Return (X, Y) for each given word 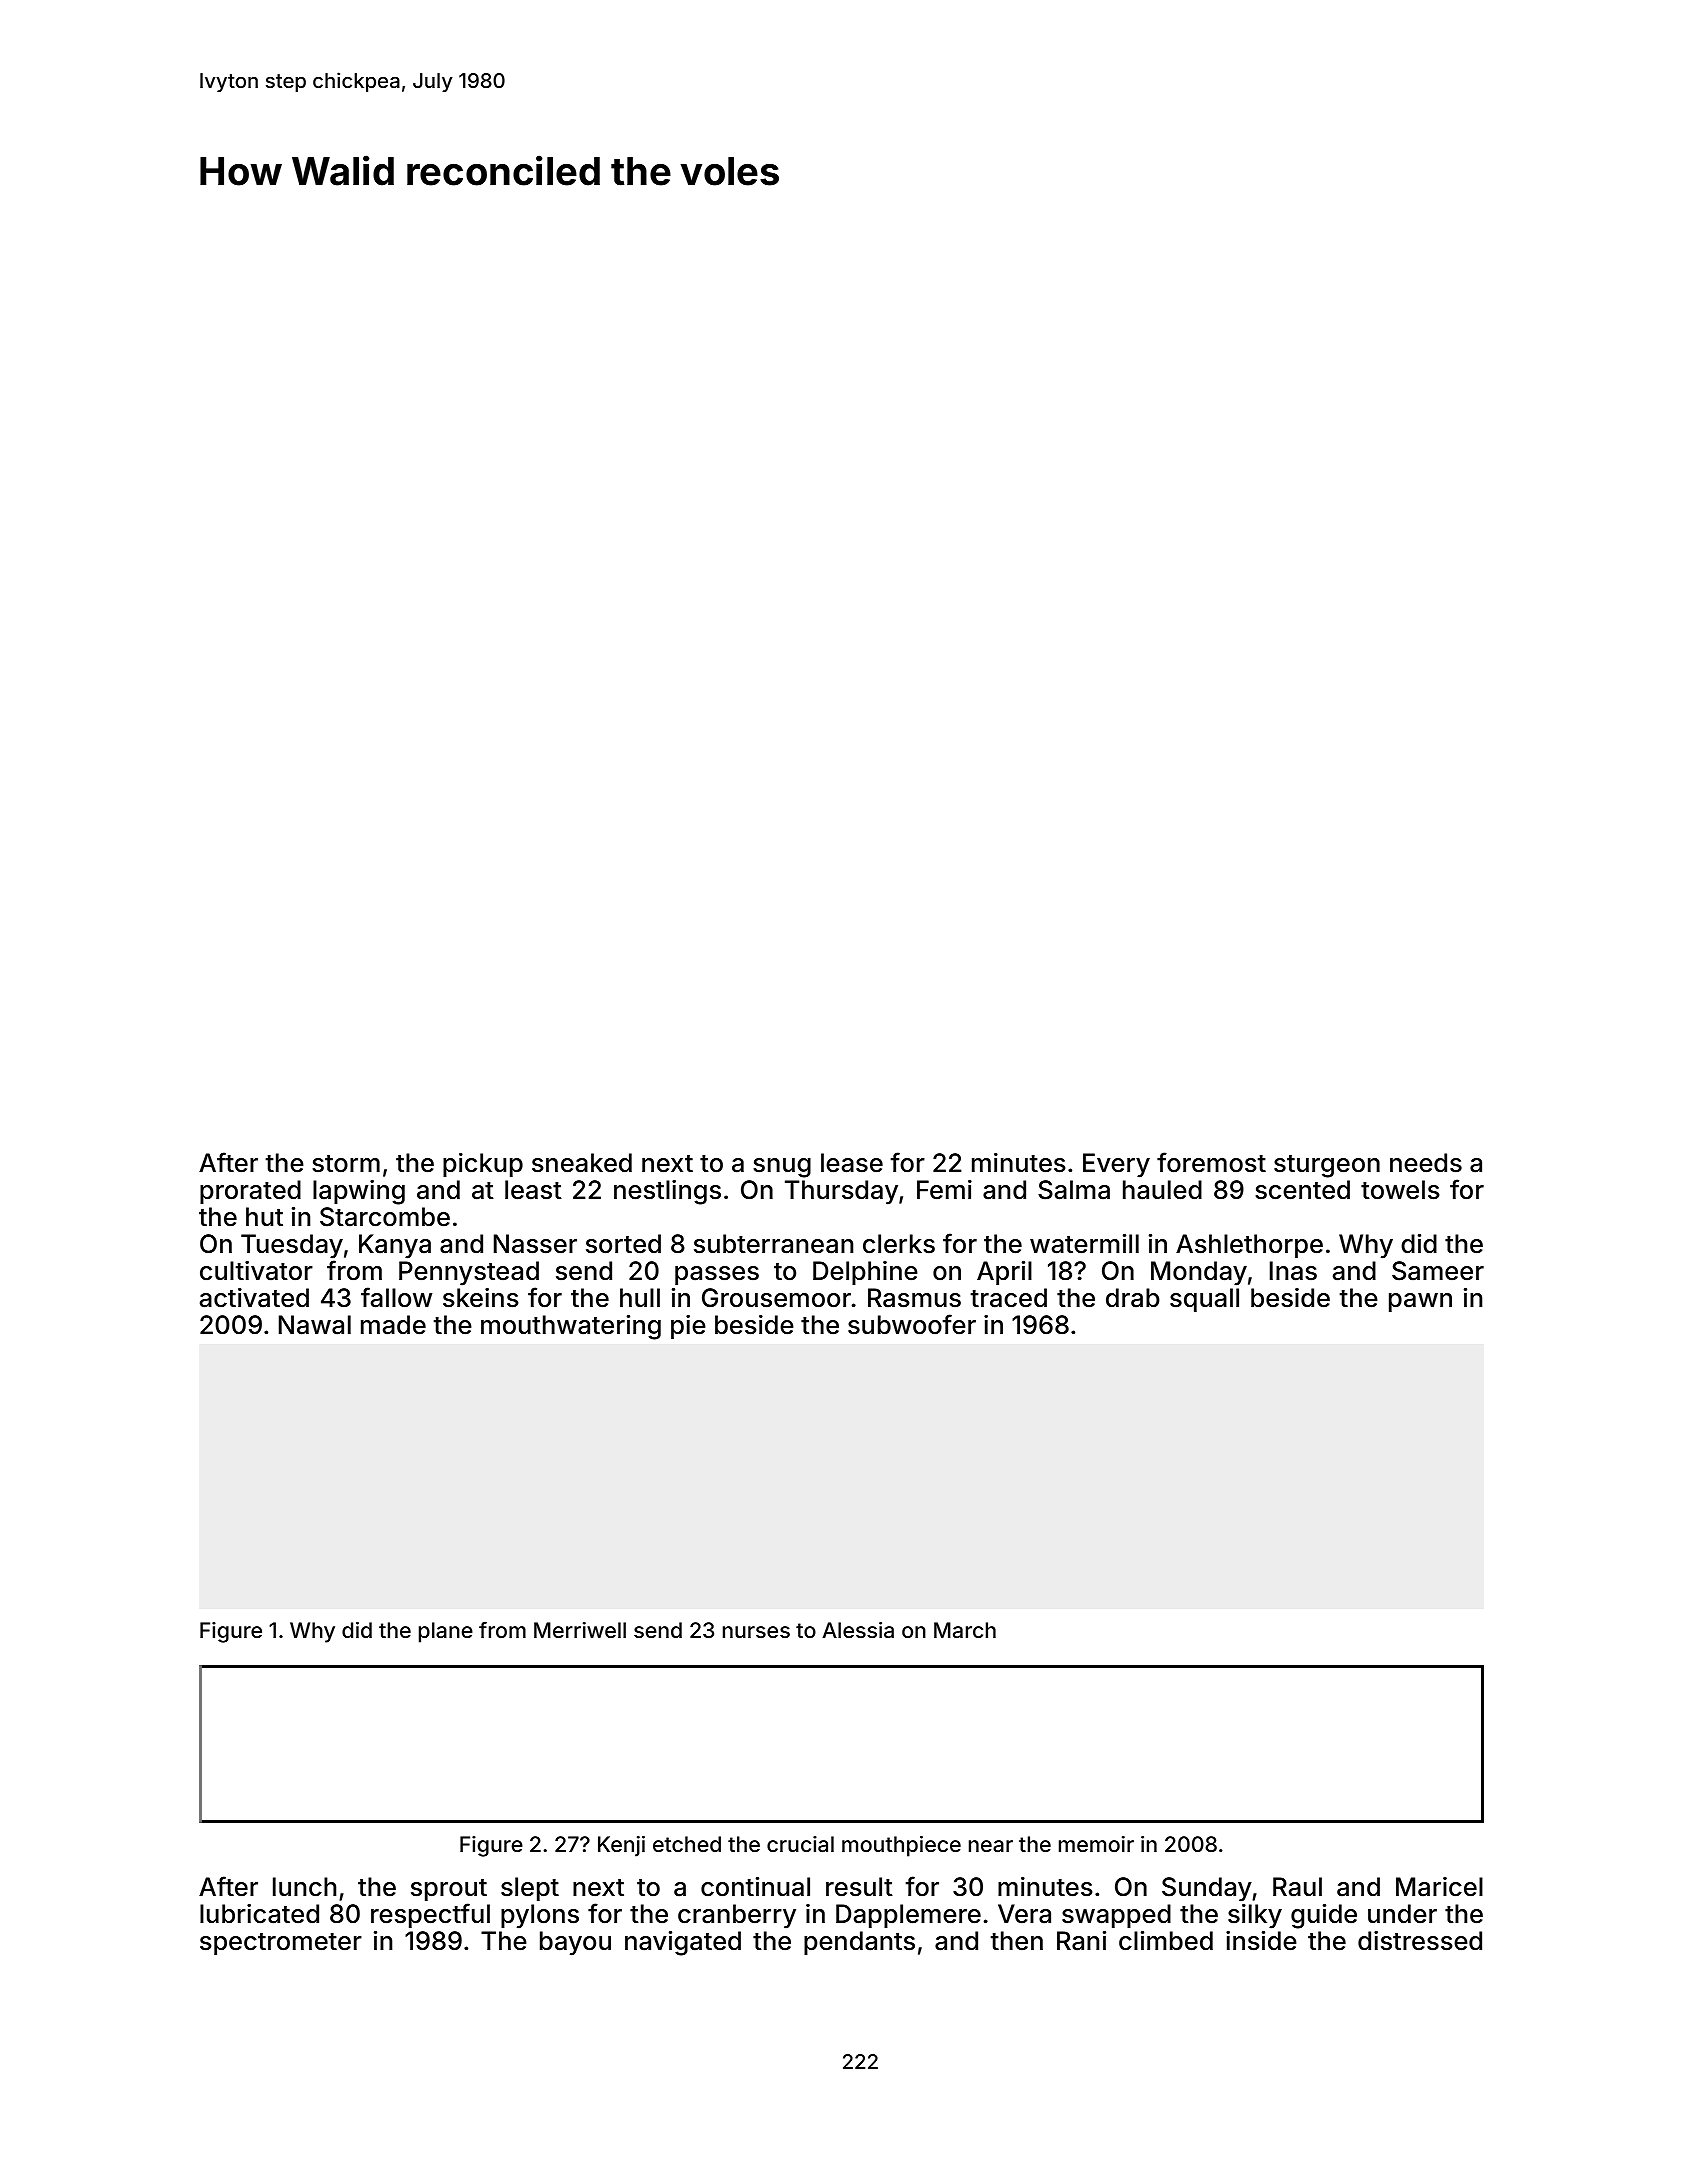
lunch (304, 1887)
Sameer (1438, 1271)
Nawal (315, 1325)
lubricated (259, 1914)
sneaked (582, 1163)
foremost (1211, 1162)
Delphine (865, 1273)
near (991, 1846)
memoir (1096, 1844)
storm (346, 1164)
